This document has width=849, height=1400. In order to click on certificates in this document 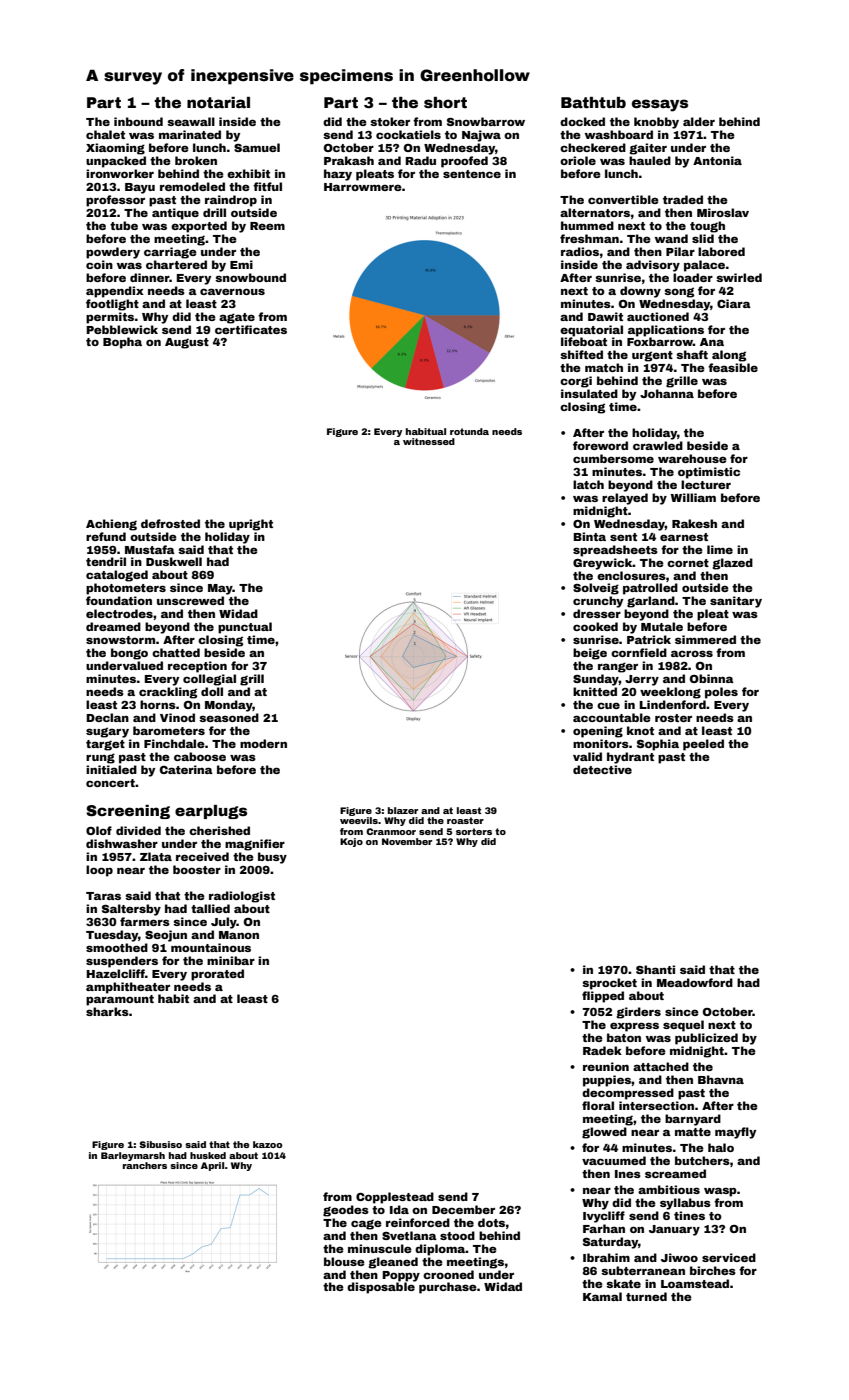, I will do `click(251, 329)`.
